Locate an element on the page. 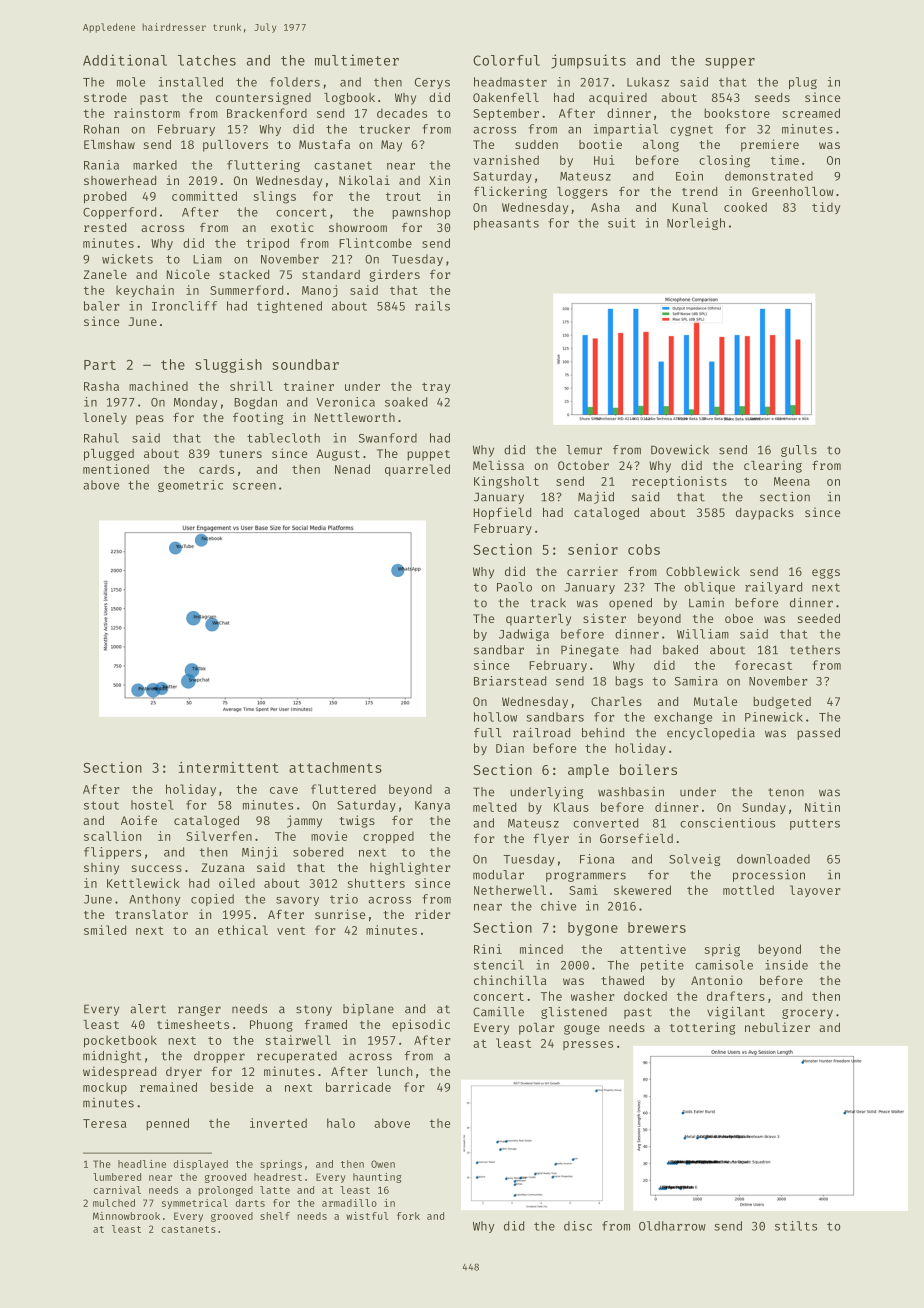 The image size is (924, 1308). wistful is located at coordinates (367, 1216).
